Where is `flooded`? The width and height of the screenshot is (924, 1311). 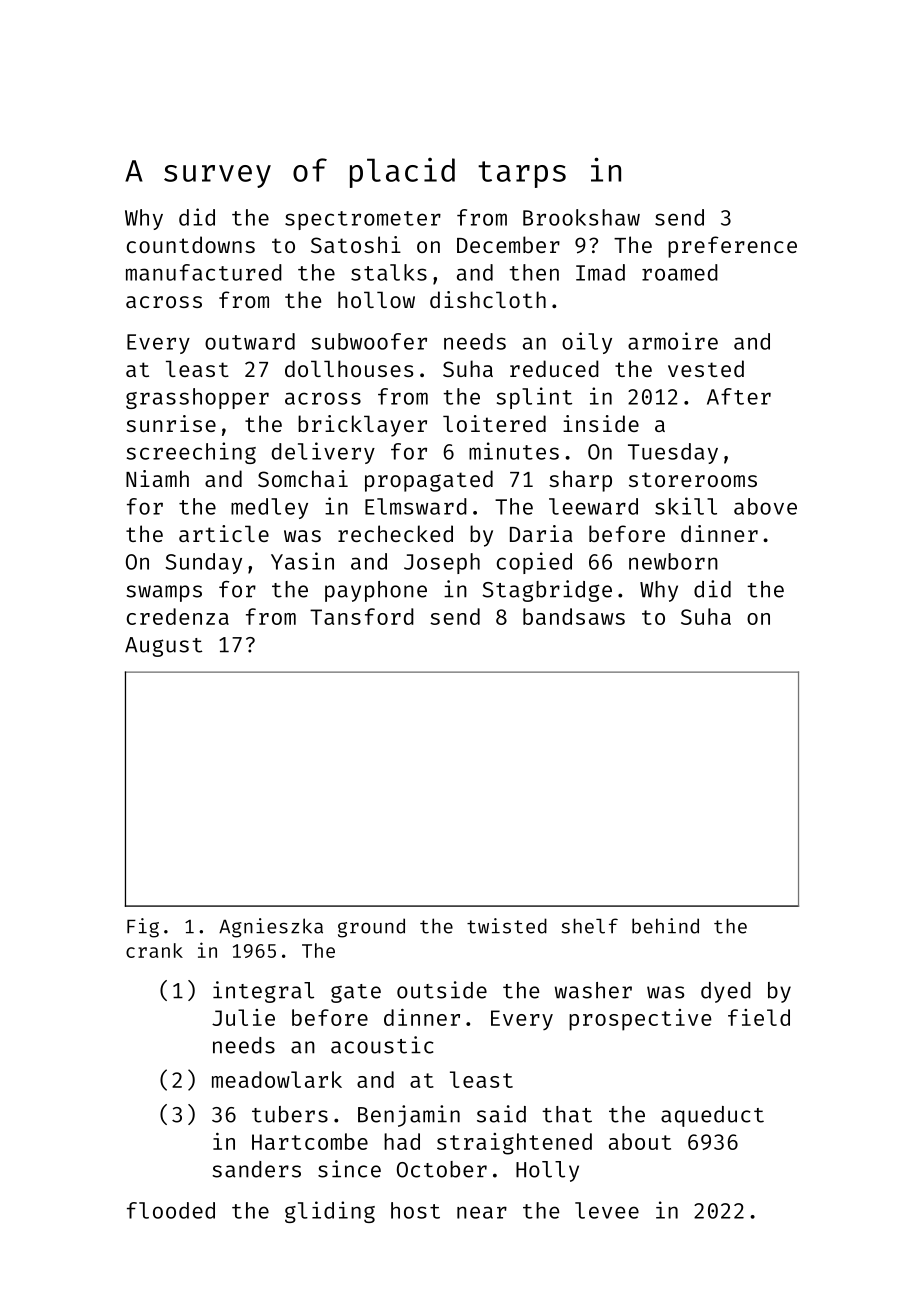 flooded is located at coordinates (171, 1210).
